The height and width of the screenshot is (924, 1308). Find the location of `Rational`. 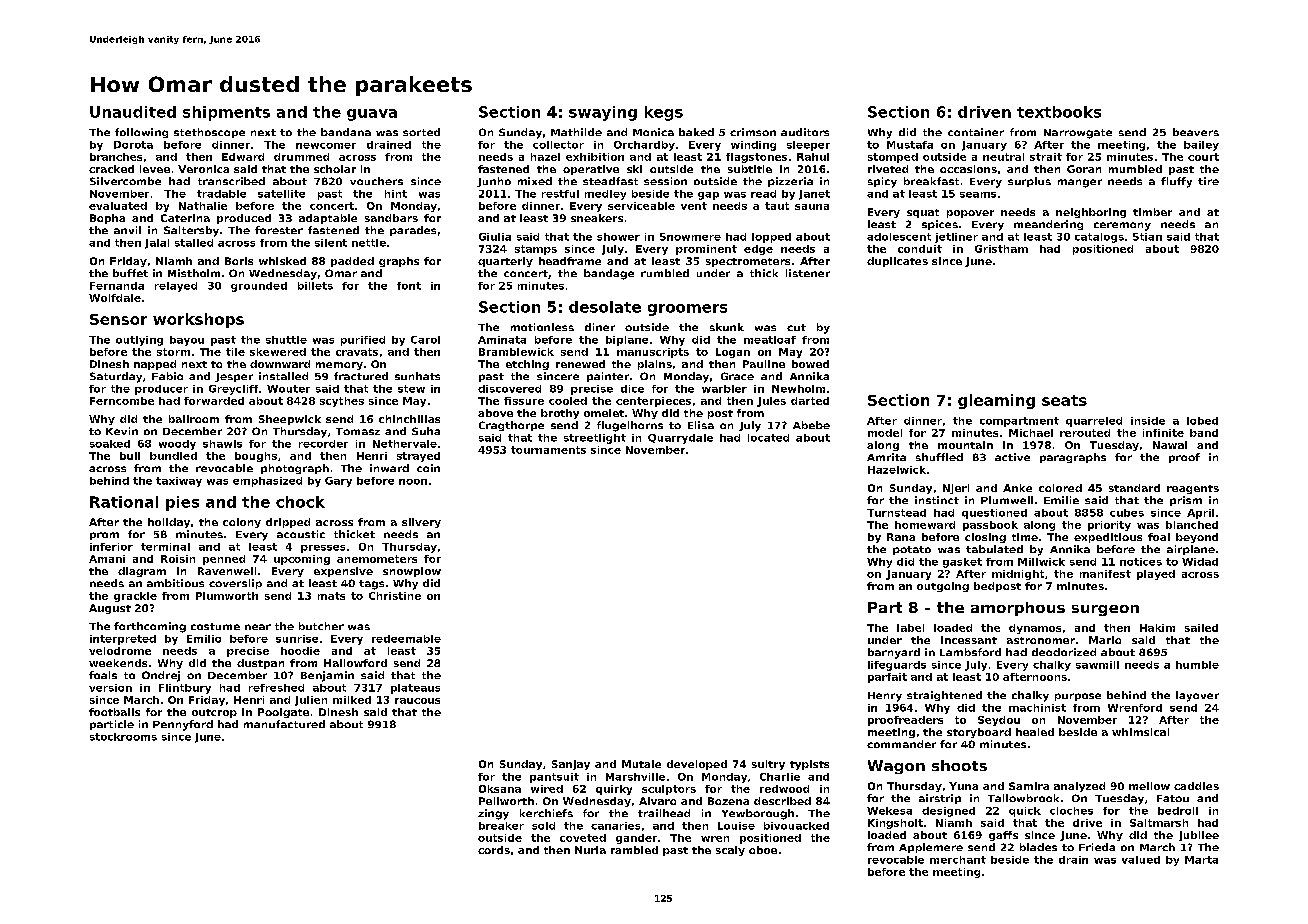

Rational is located at coordinates (124, 502).
